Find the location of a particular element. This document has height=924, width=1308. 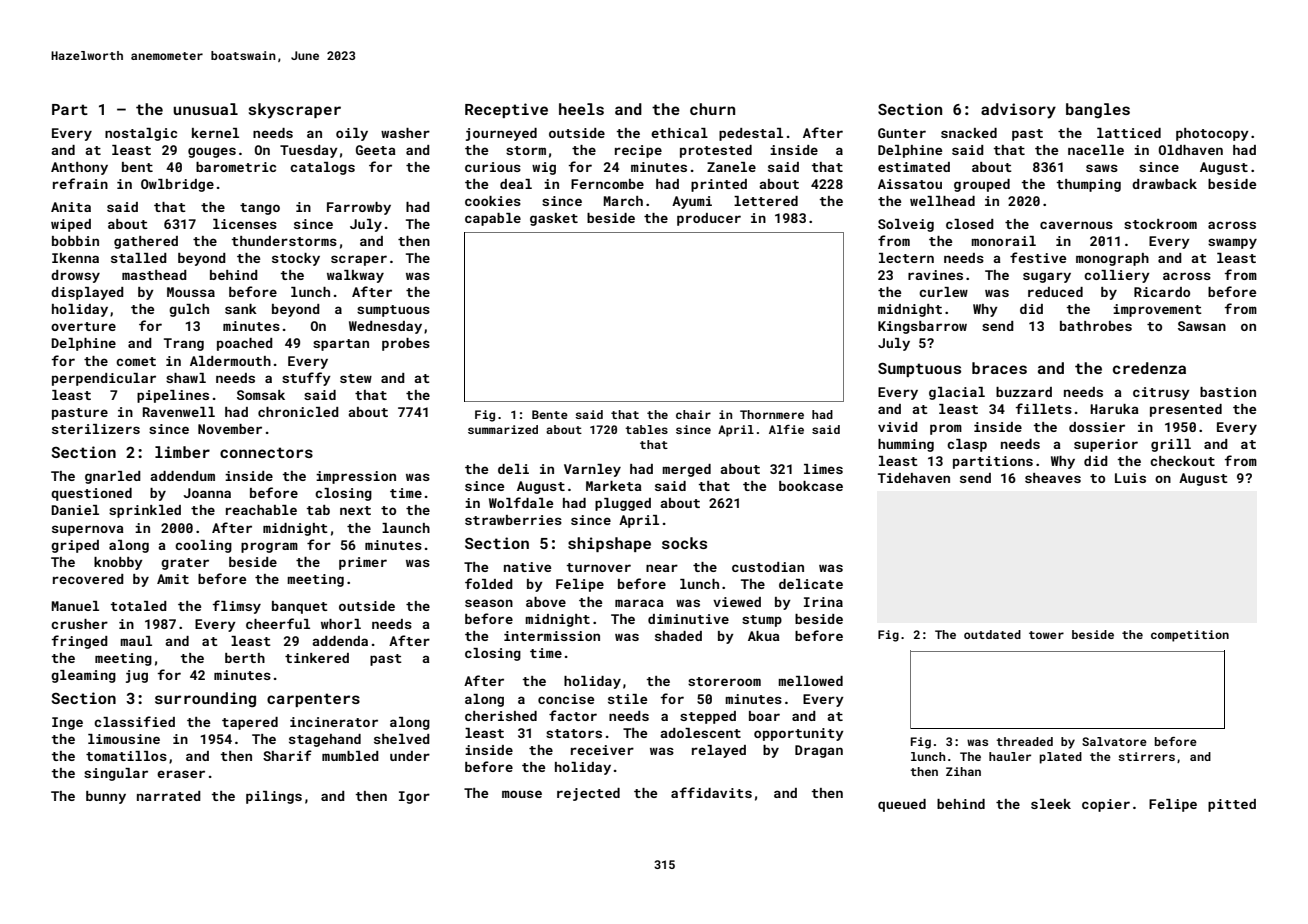

crusher is located at coordinates (79, 624).
